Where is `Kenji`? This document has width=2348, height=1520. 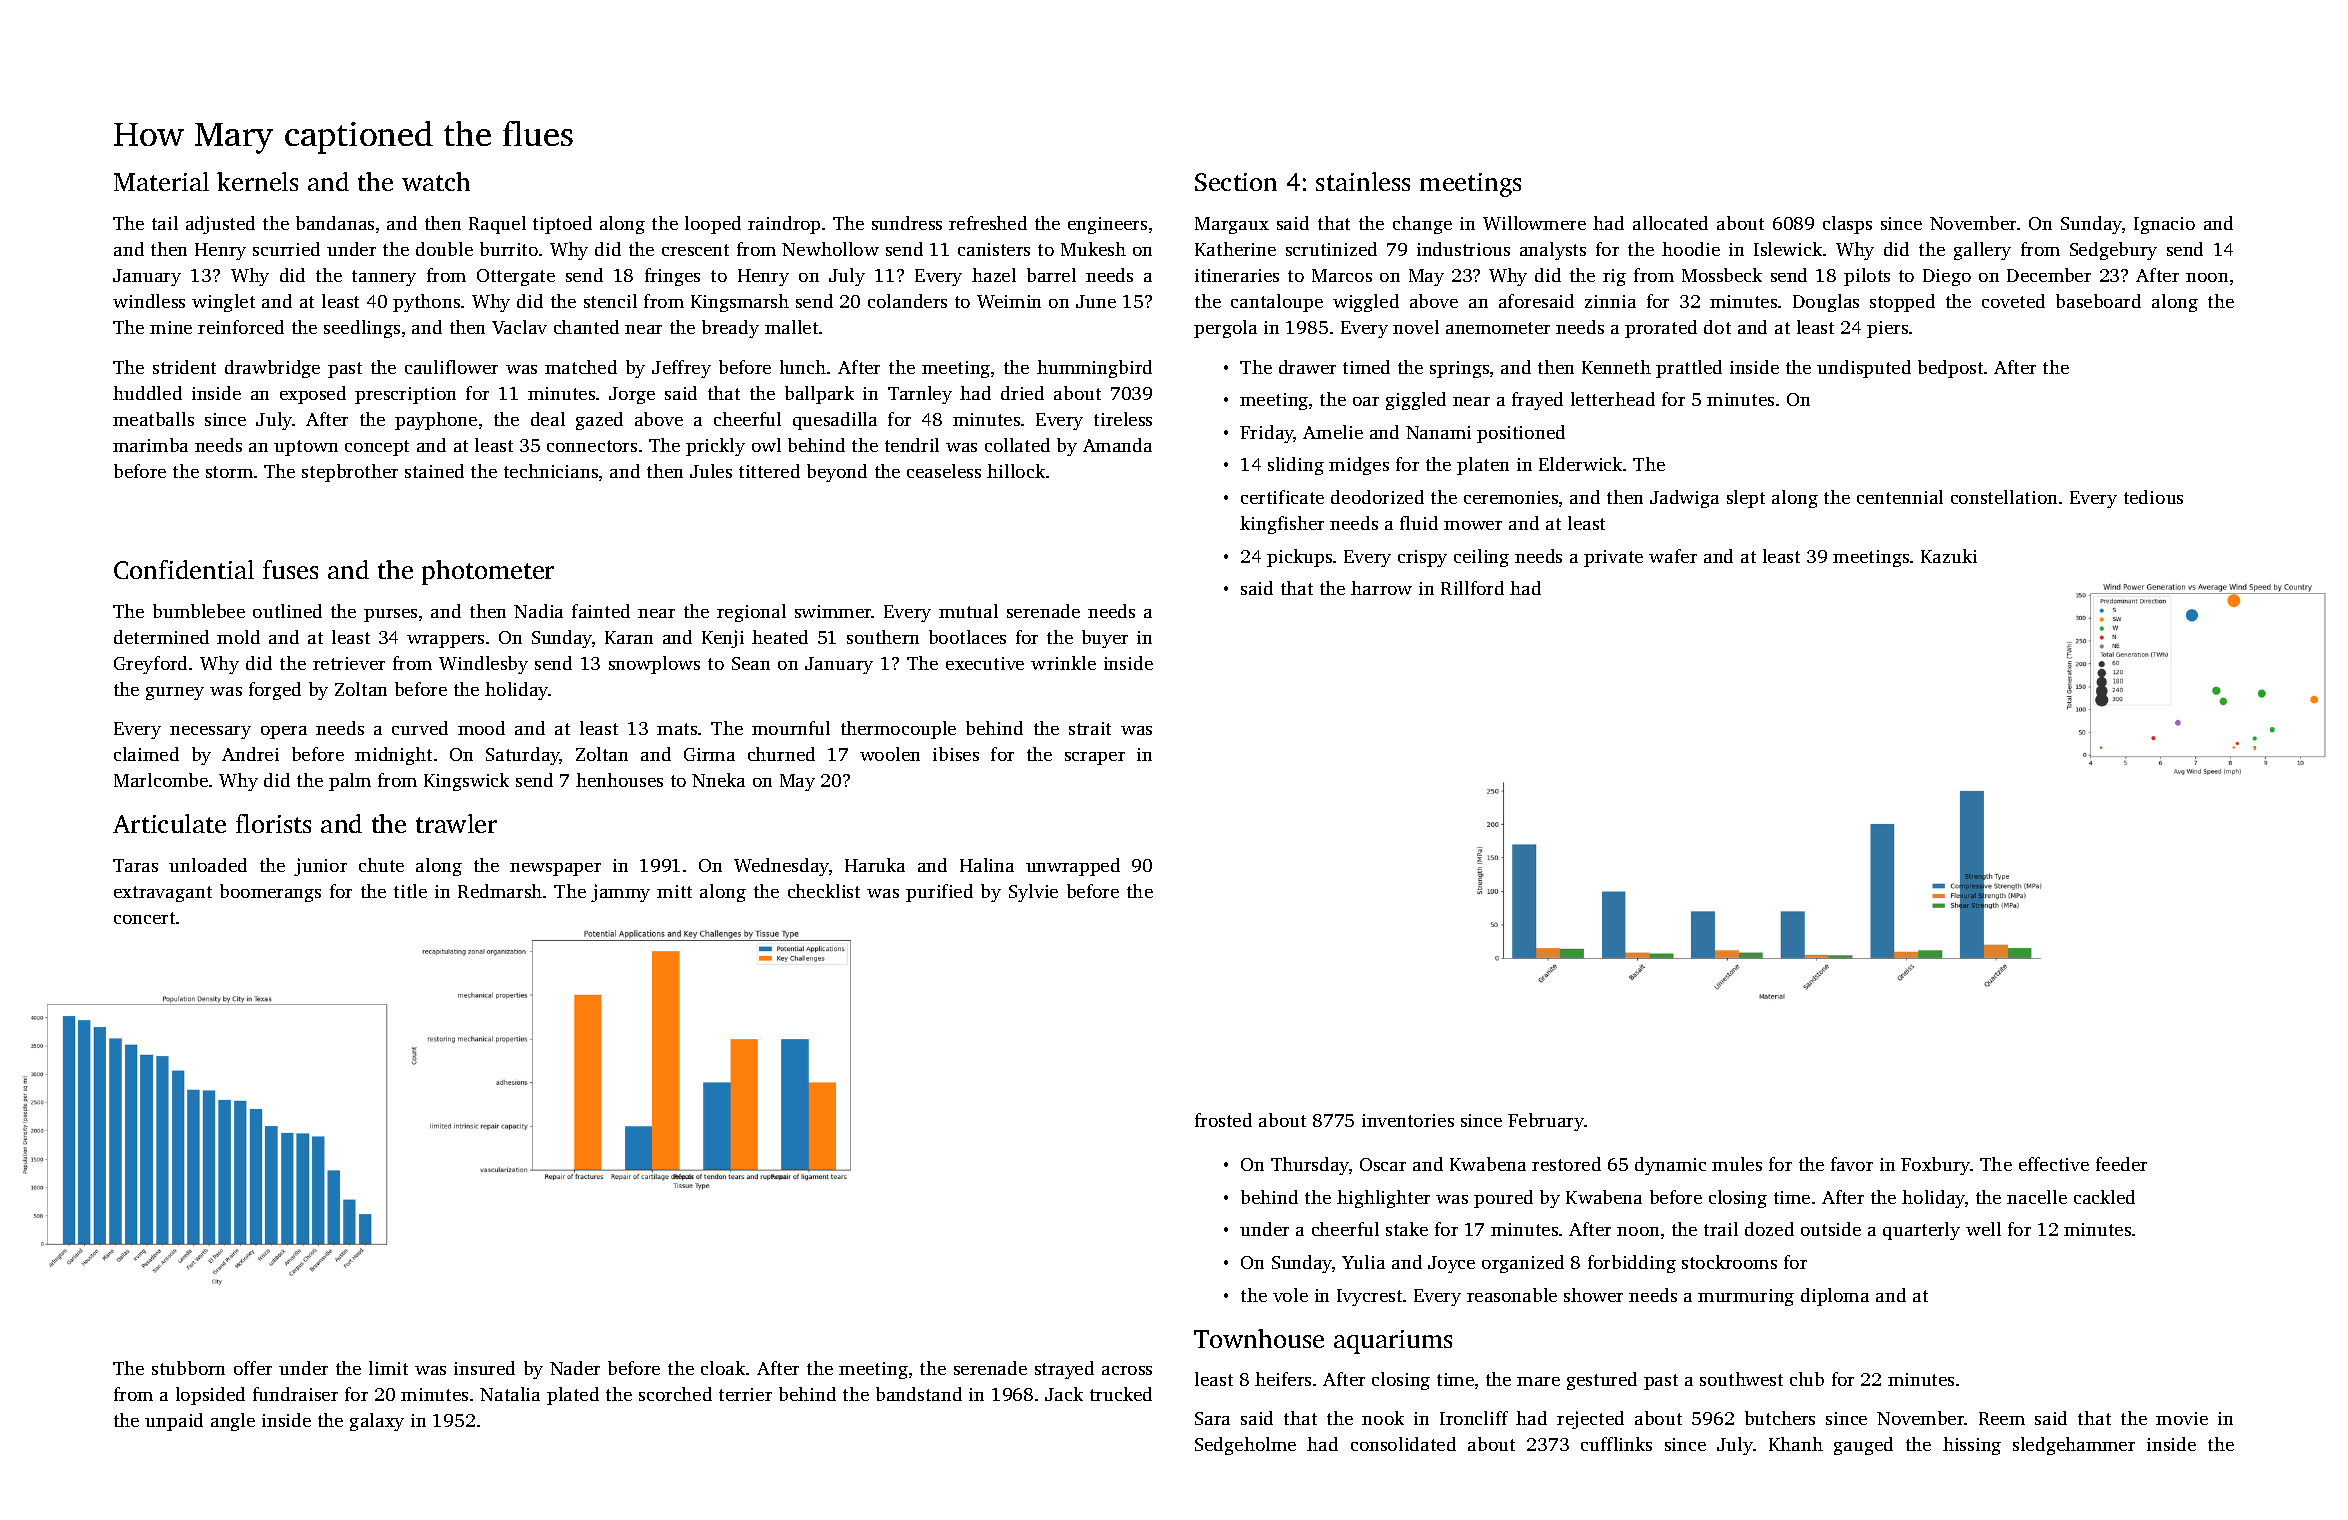 Kenji is located at coordinates (723, 639).
